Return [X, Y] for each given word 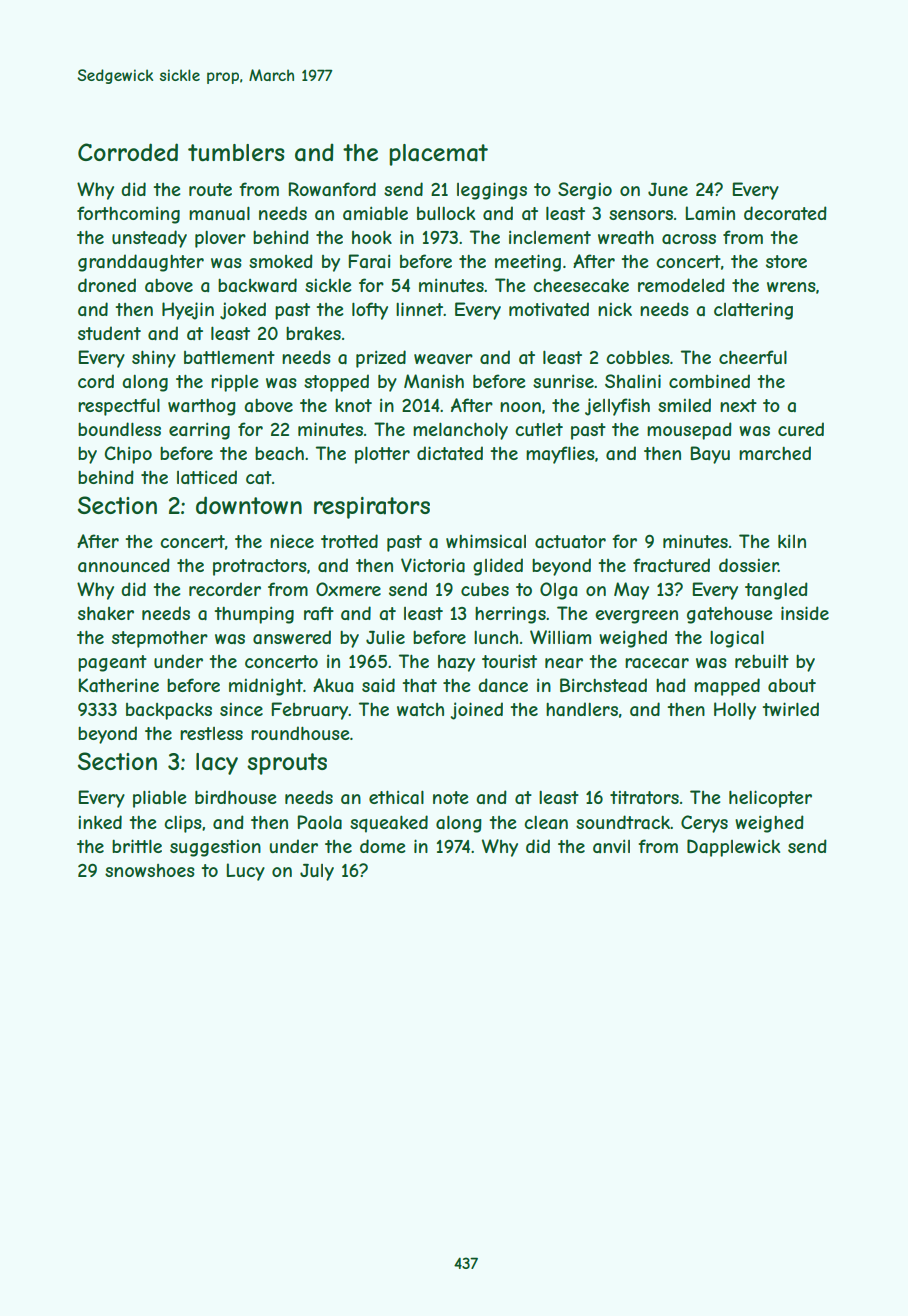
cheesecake [581, 285]
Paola [319, 822]
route [210, 189]
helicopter [770, 799]
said [378, 685]
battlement [229, 357]
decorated [785, 213]
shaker [106, 613]
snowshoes [150, 870]
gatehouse [729, 615]
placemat [438, 155]
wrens [791, 287]
